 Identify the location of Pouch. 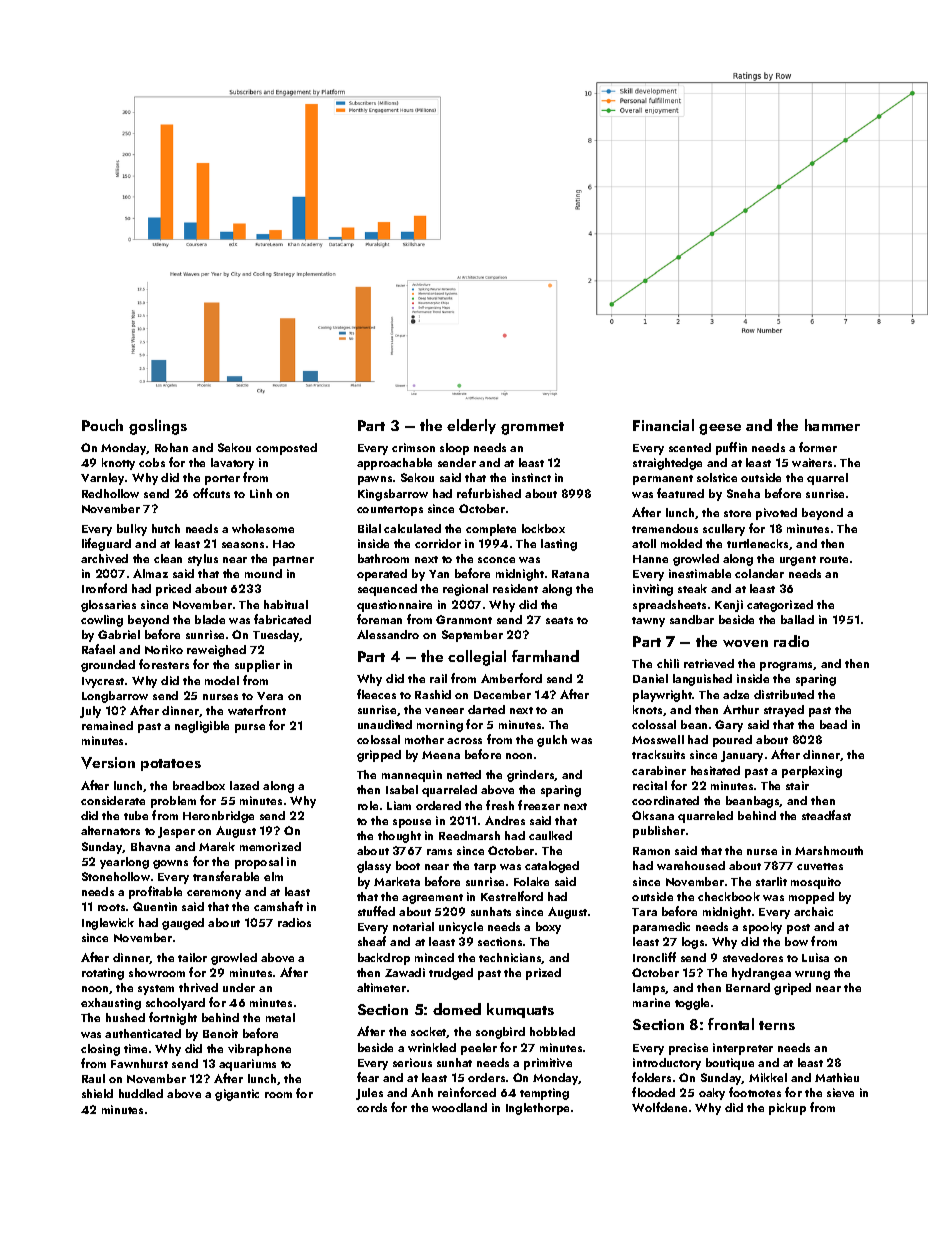
(102, 425).
